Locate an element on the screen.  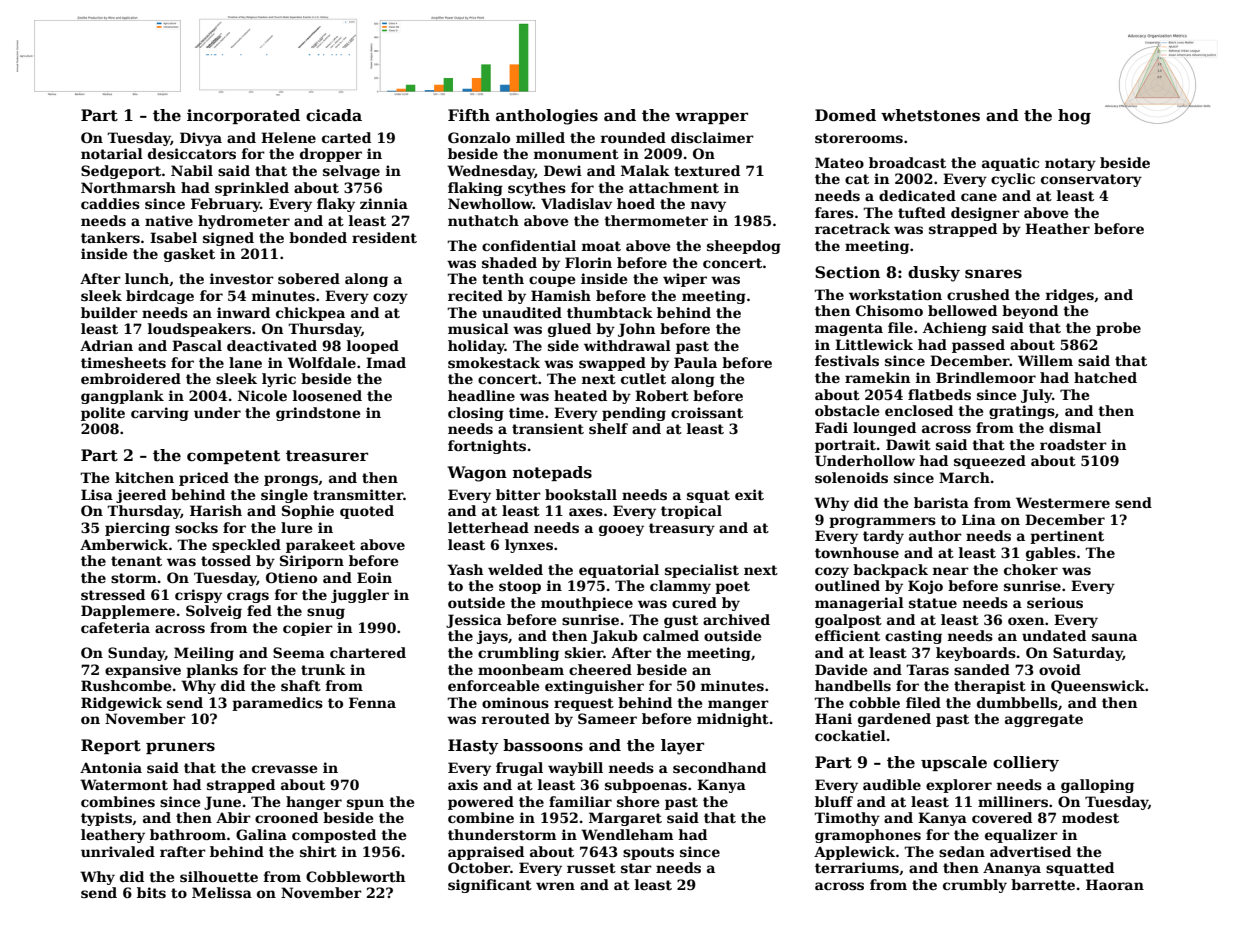
wren is located at coordinates (555, 886).
